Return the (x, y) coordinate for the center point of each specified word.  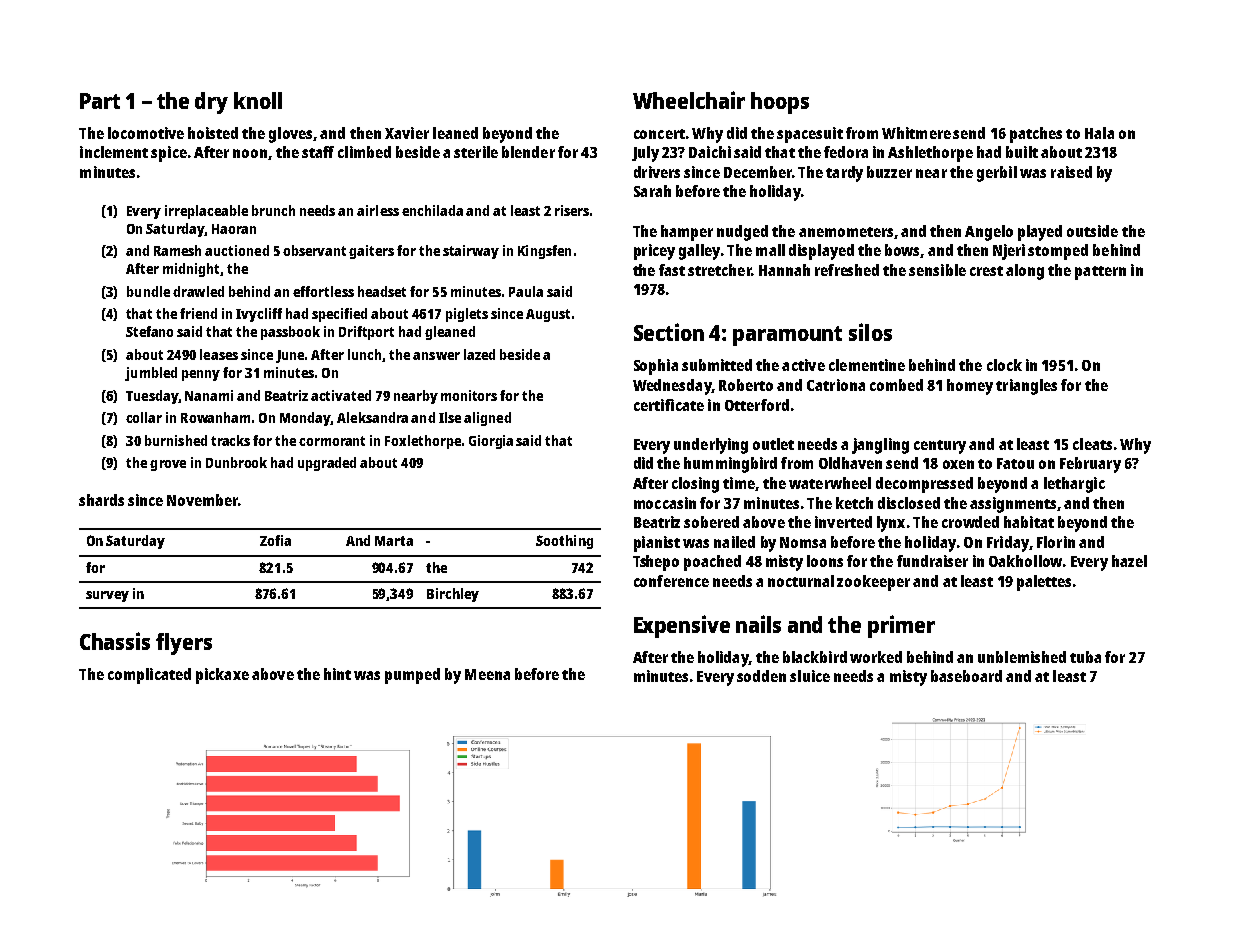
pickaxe (222, 676)
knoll (258, 100)
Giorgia (491, 442)
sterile (476, 152)
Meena (487, 674)
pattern (1100, 273)
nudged (742, 233)
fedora (846, 152)
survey (107, 596)
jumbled (151, 374)
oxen (958, 464)
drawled (198, 291)
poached (712, 563)
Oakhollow (1025, 561)
